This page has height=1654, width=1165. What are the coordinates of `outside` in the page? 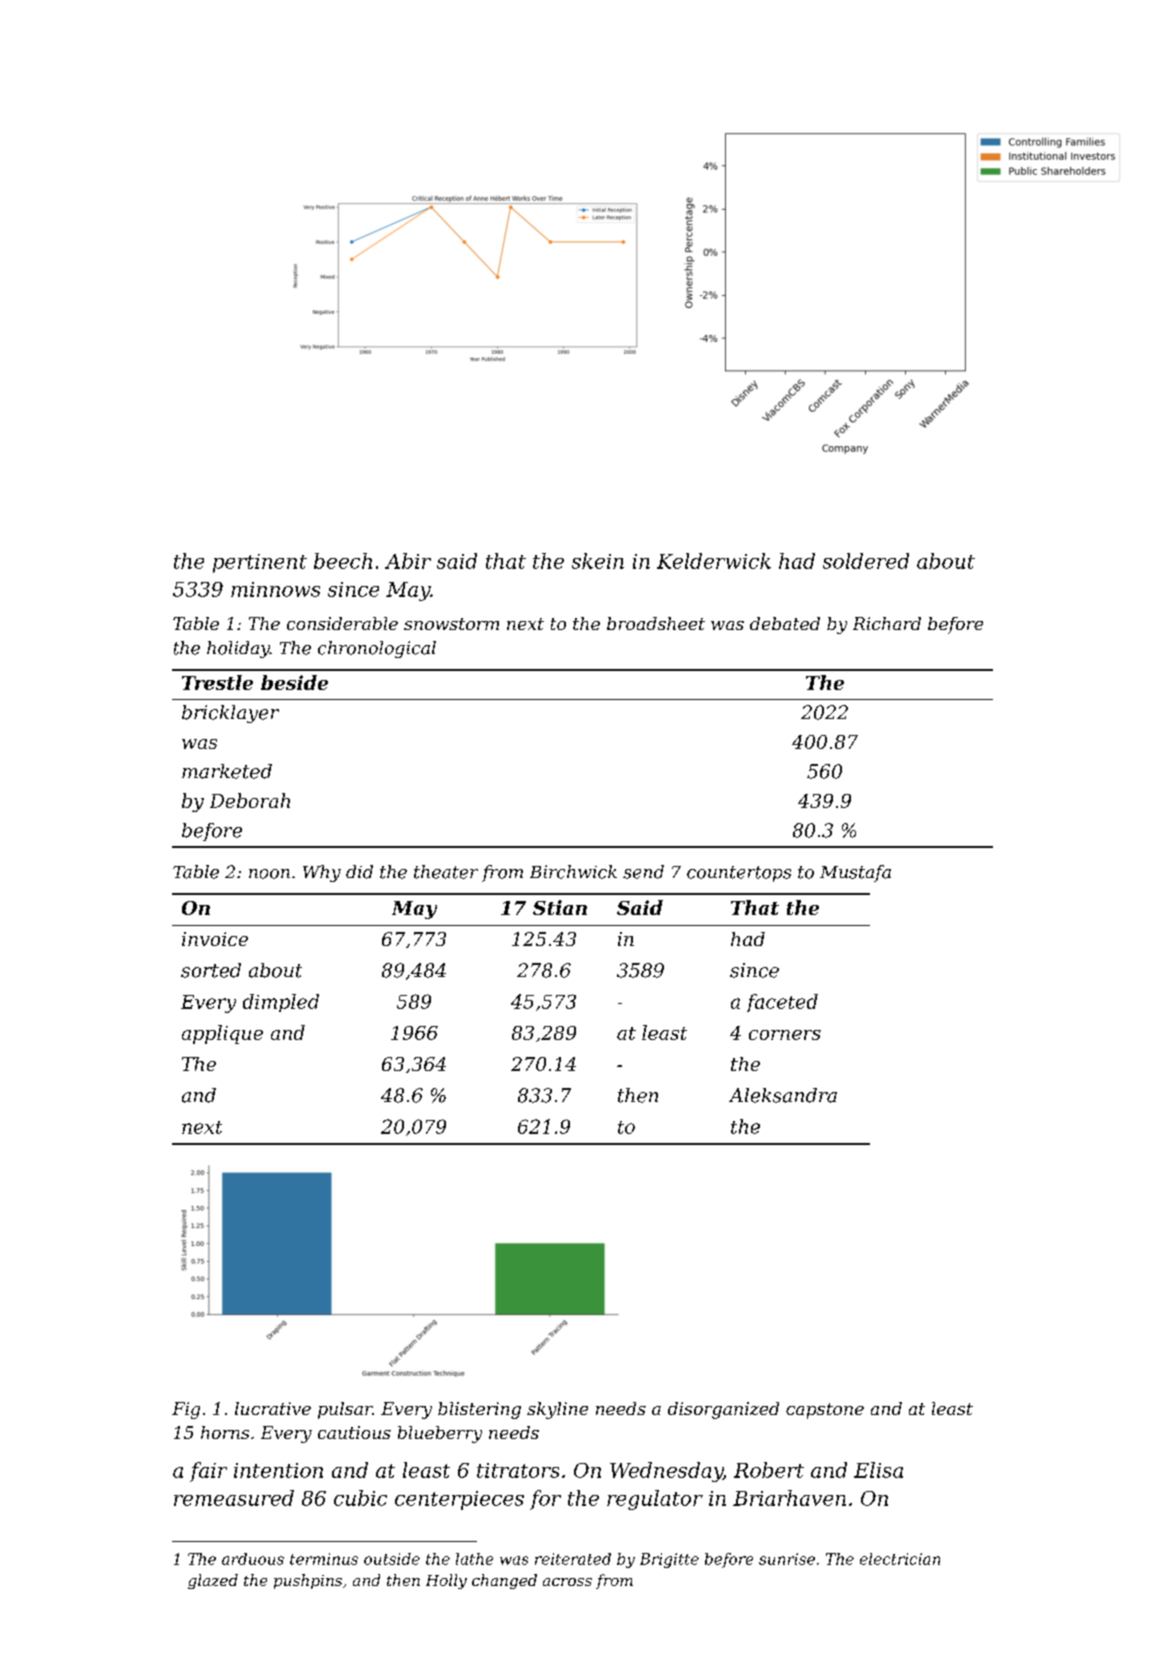 It's located at (392, 1559).
